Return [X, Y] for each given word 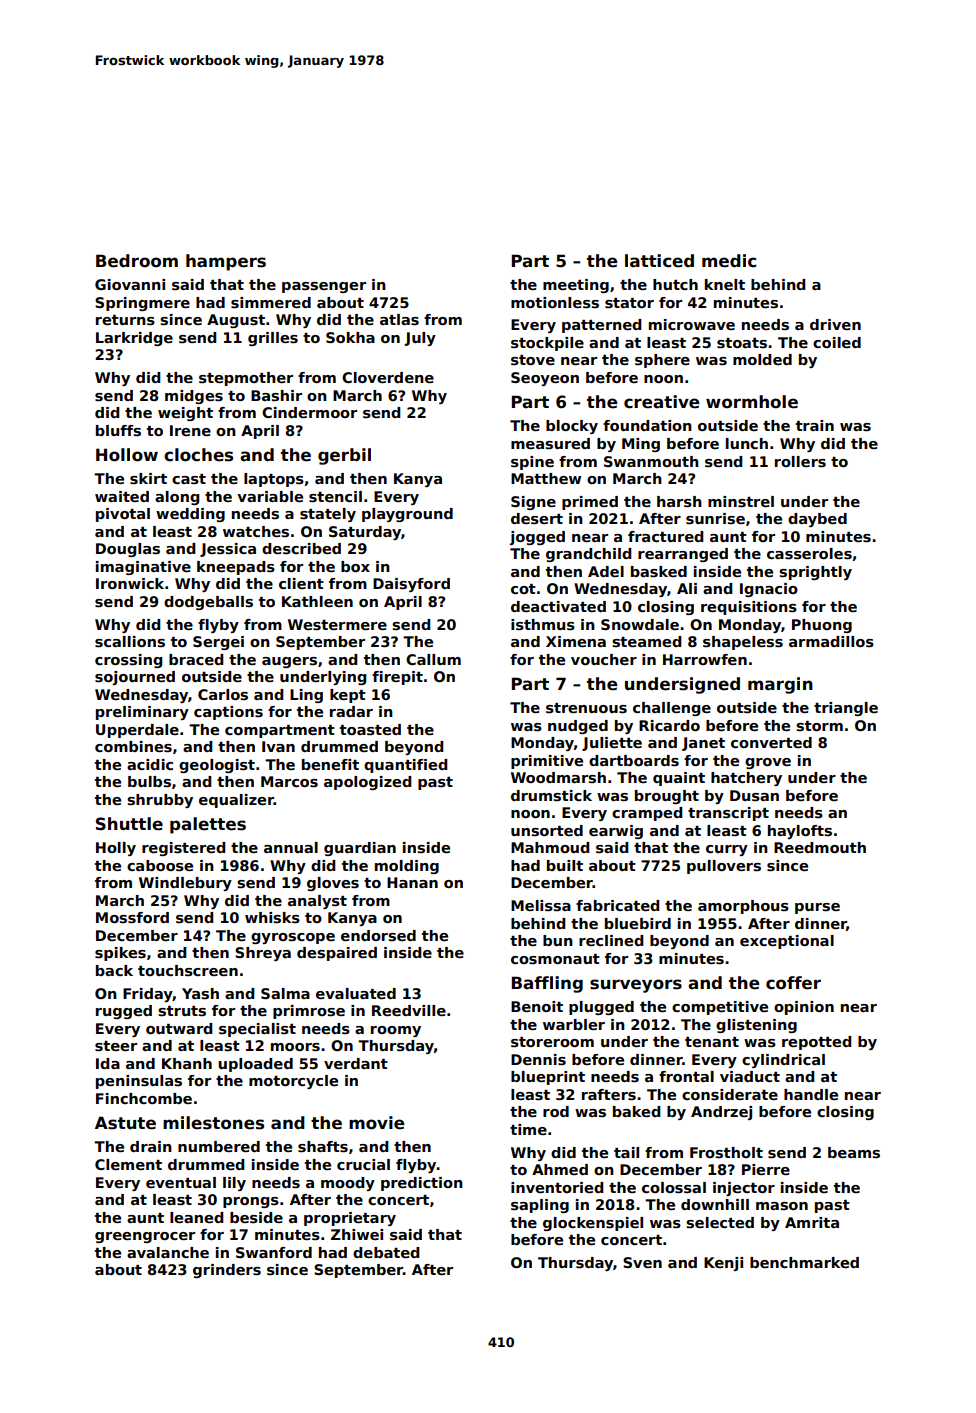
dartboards [634, 760]
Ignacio [769, 590]
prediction [422, 1184]
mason [782, 1206]
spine [532, 463]
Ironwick [130, 583]
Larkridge [134, 339]
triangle [846, 709]
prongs [251, 1202]
